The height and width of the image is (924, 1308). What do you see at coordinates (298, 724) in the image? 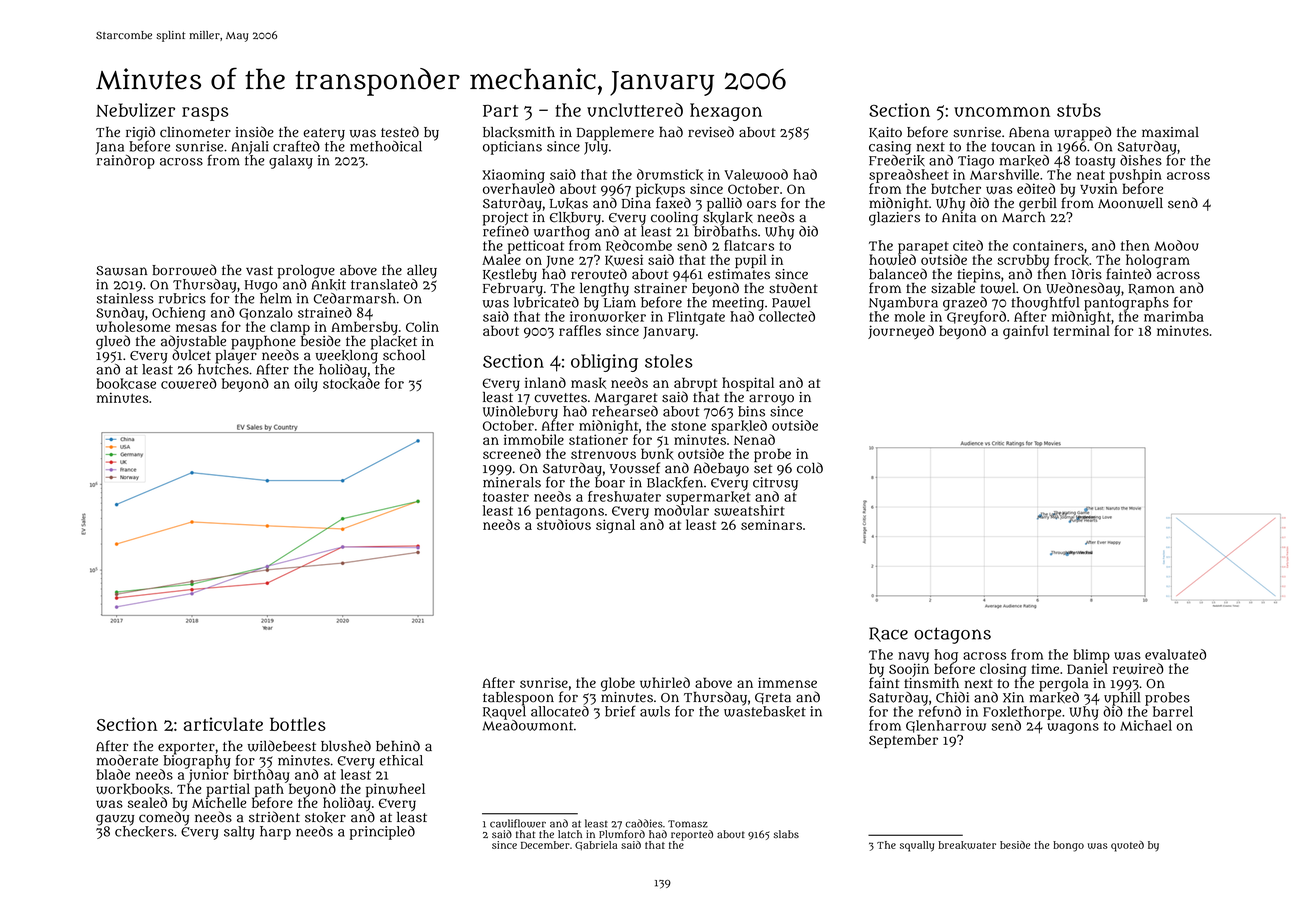
I see `bottles` at bounding box center [298, 724].
